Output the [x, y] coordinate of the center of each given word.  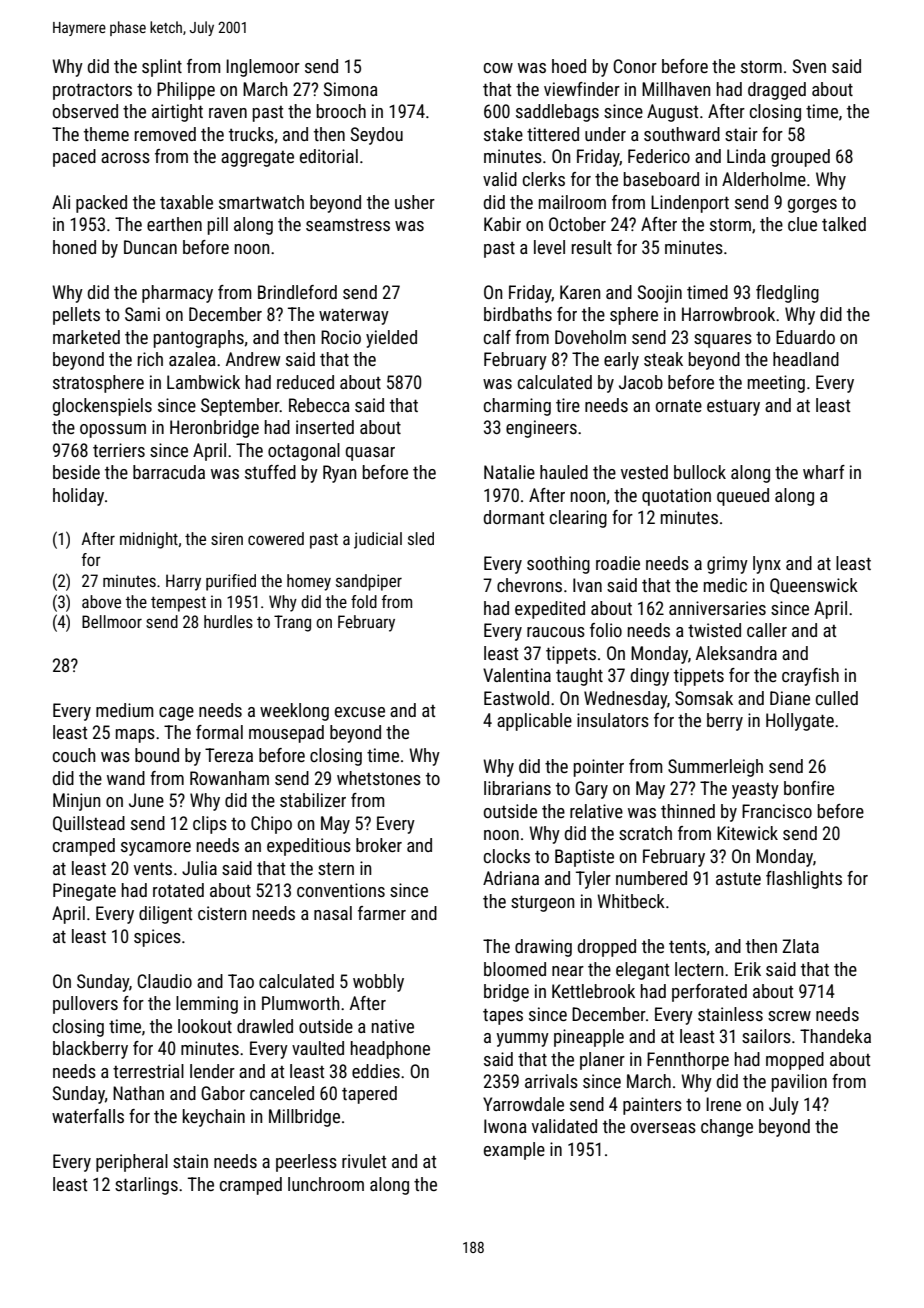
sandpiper [369, 582]
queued [743, 497]
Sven [809, 66]
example [514, 1151]
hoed [569, 66]
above [101, 601]
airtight [177, 113]
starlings [146, 1186]
